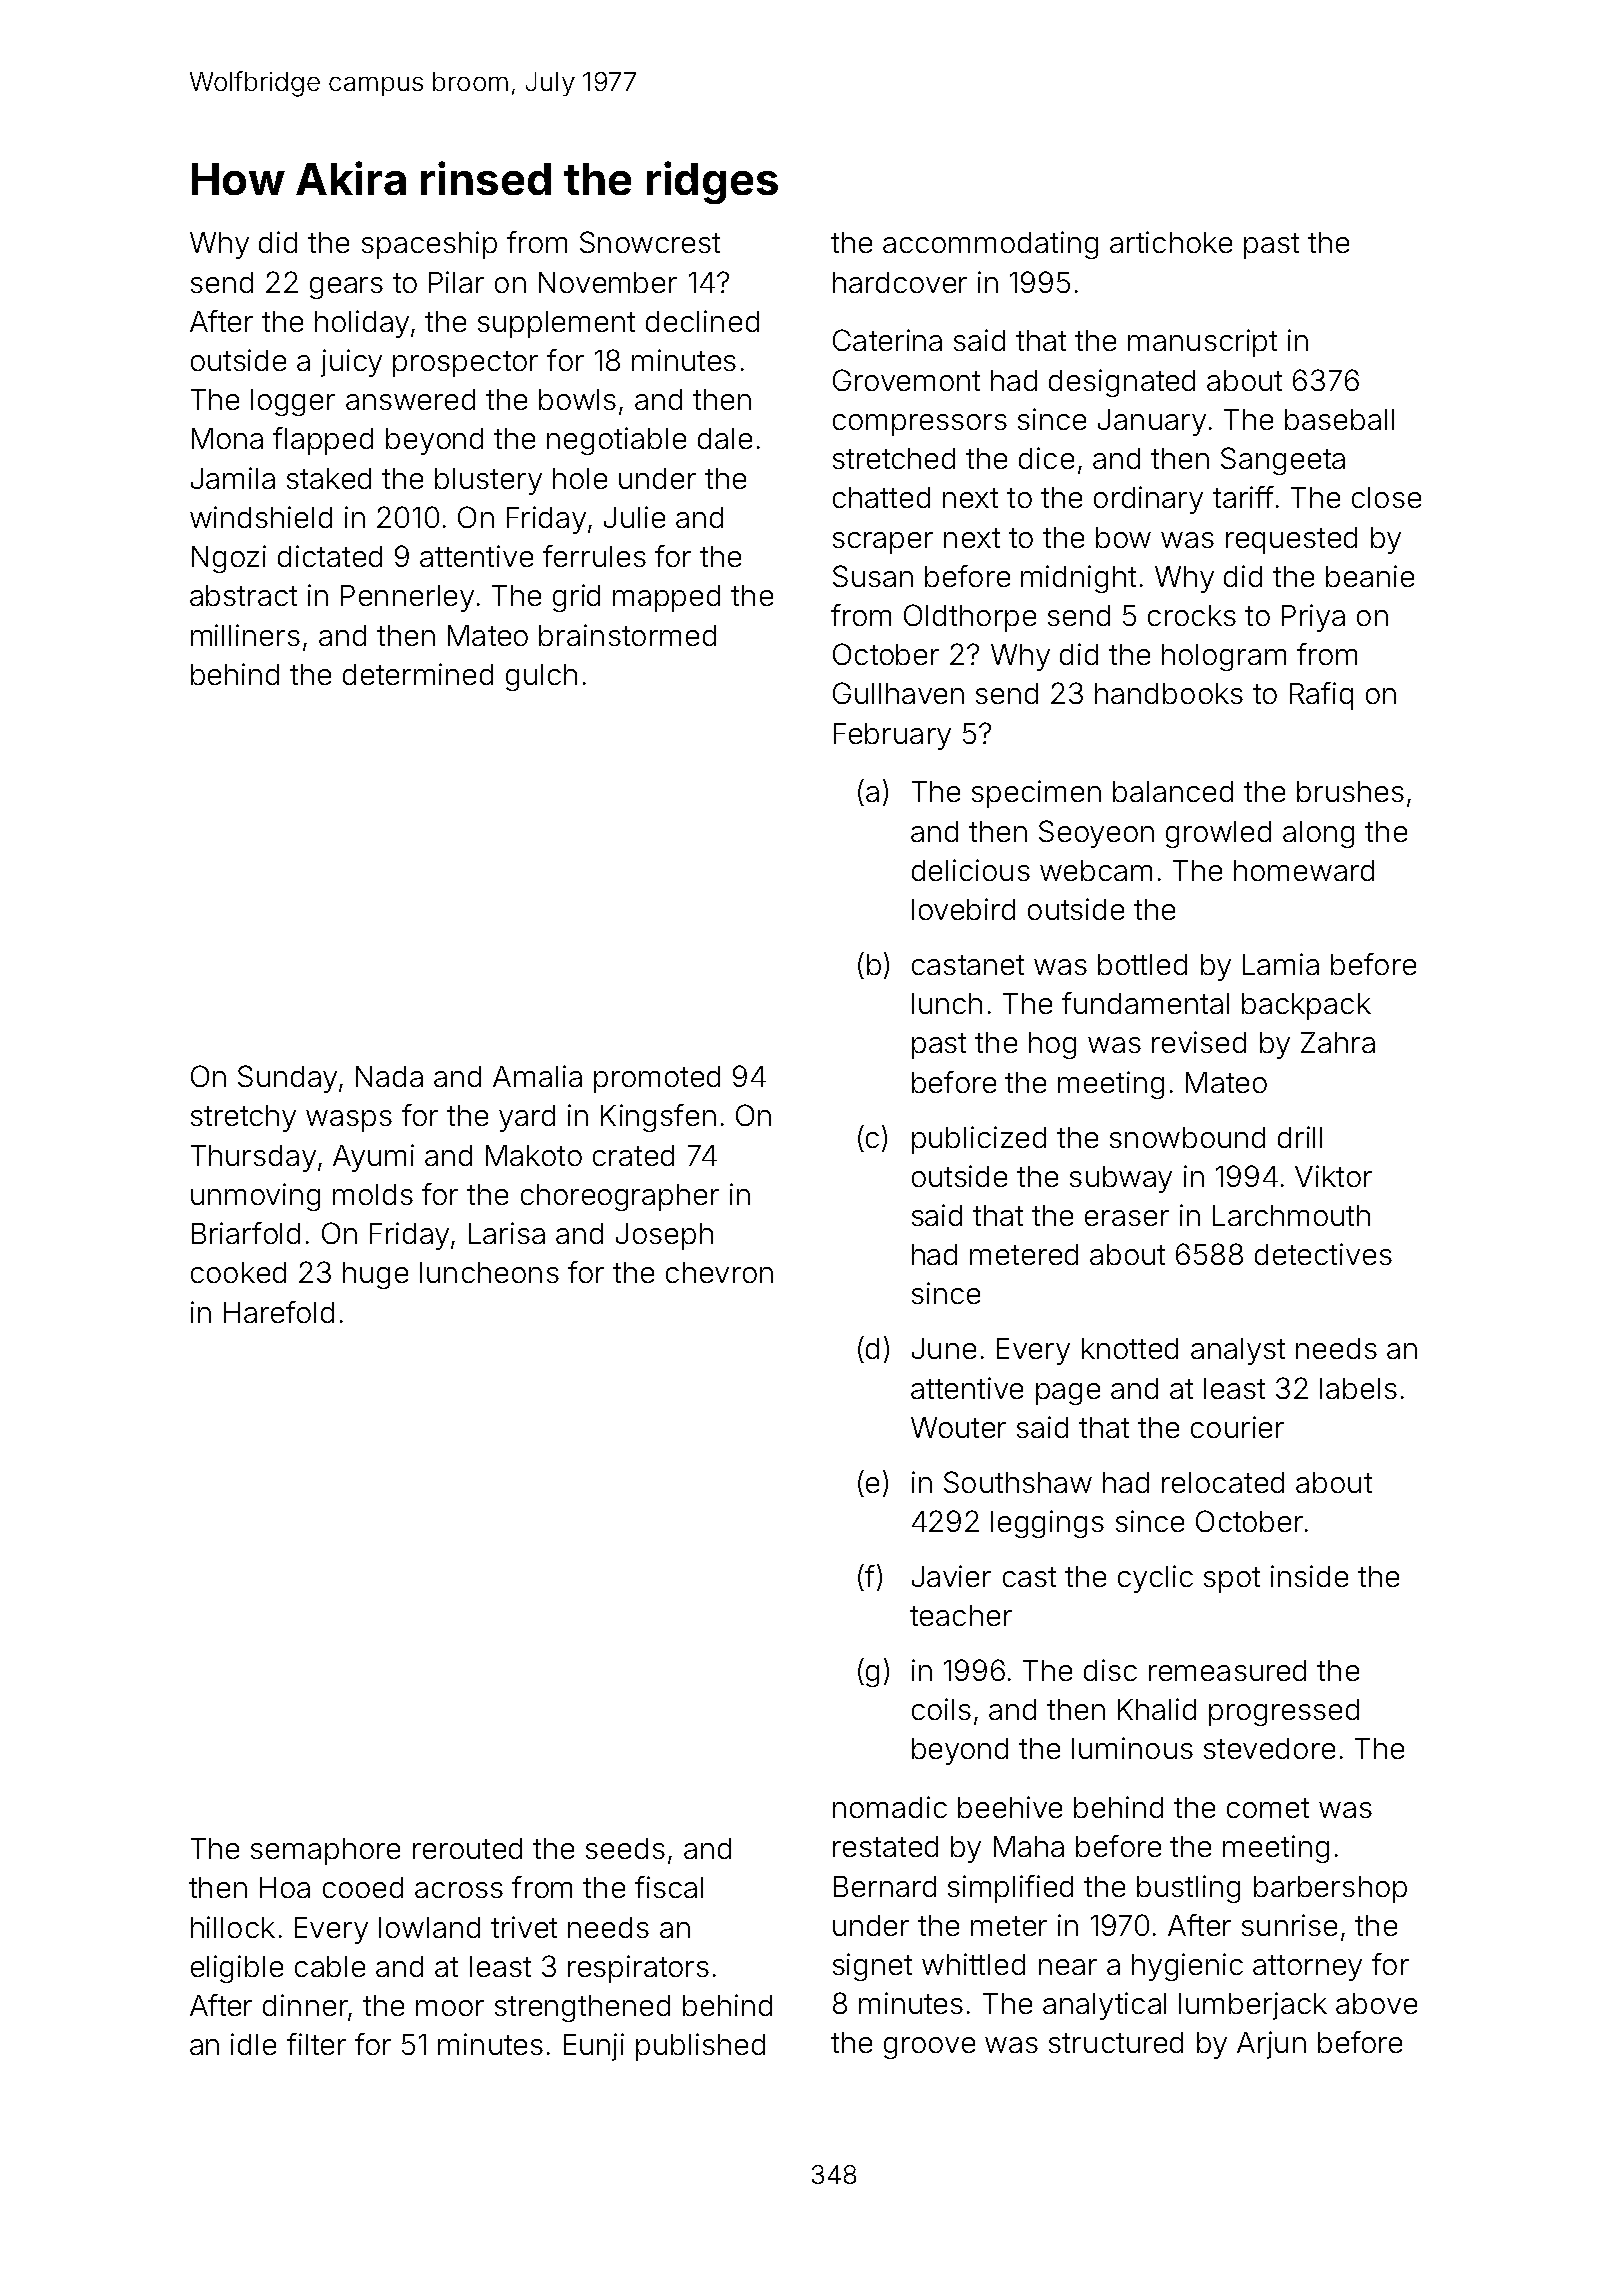 The width and height of the screenshot is (1620, 2292). Describe the element at coordinates (620, 1197) in the screenshot. I see `choreographer` at that location.
